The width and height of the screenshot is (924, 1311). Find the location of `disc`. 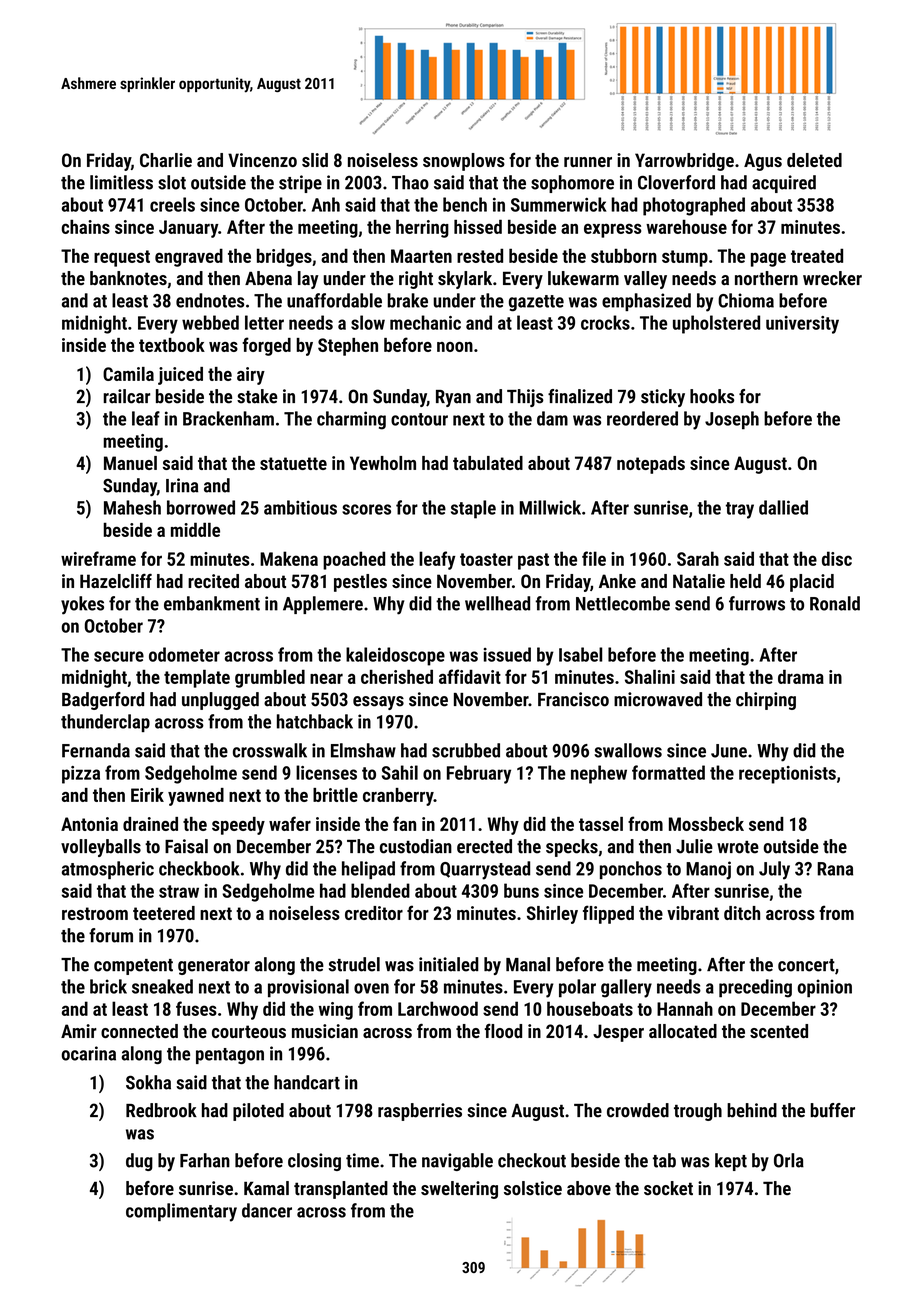

disc is located at coordinates (837, 558).
